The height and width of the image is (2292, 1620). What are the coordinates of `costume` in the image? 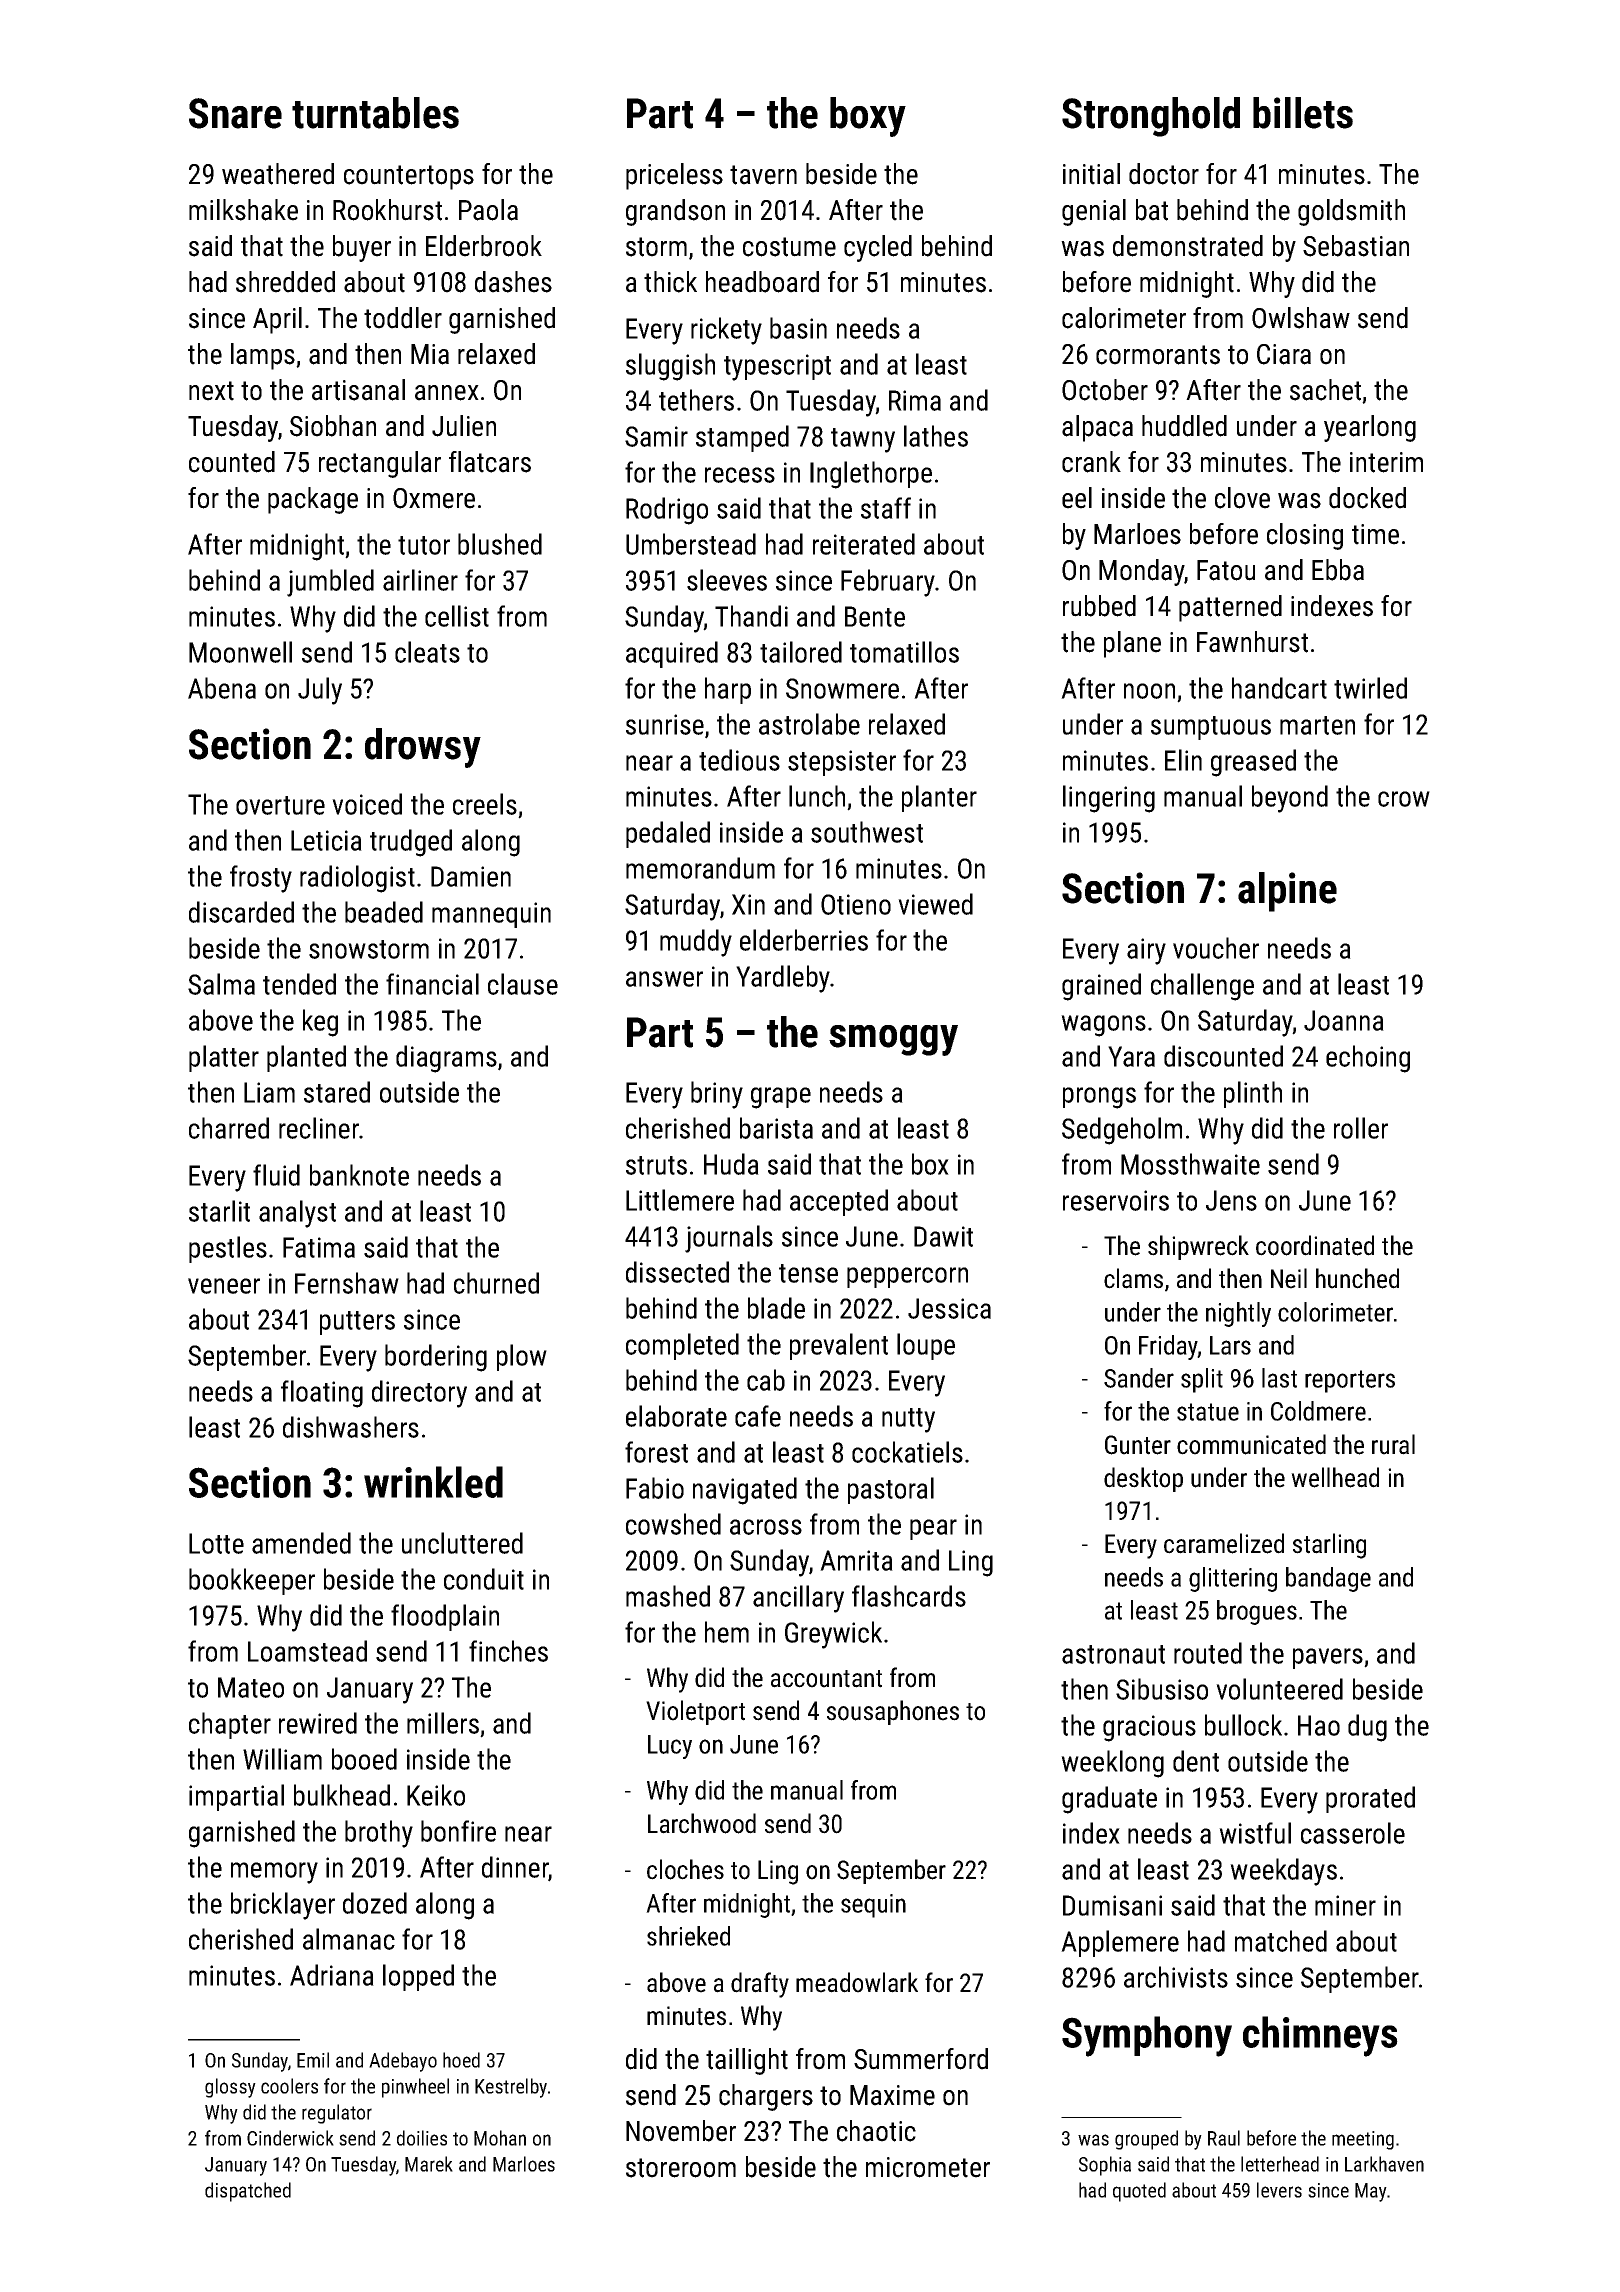 It's located at (789, 247).
